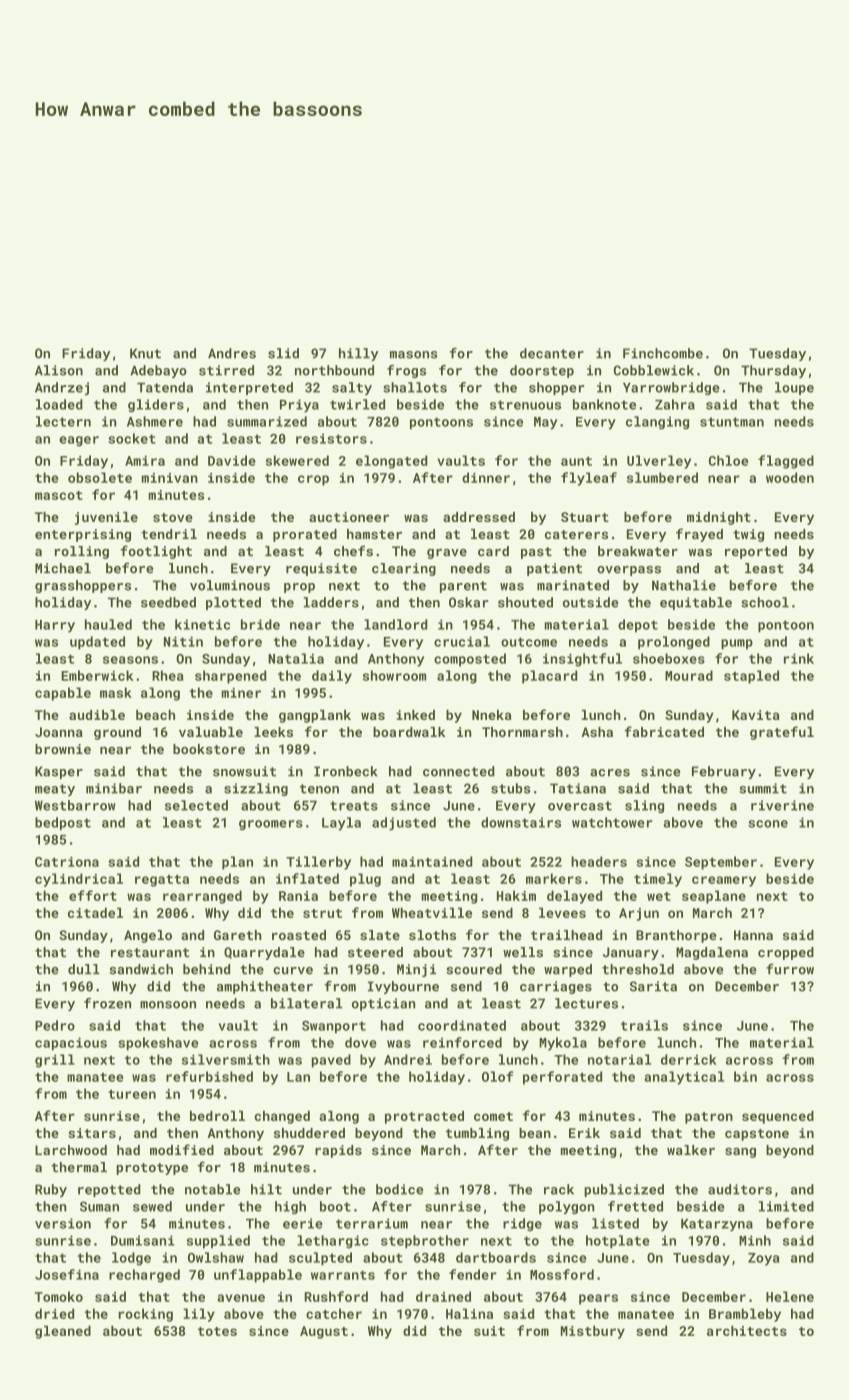 The height and width of the screenshot is (1400, 849). What do you see at coordinates (756, 552) in the screenshot?
I see `reported` at bounding box center [756, 552].
